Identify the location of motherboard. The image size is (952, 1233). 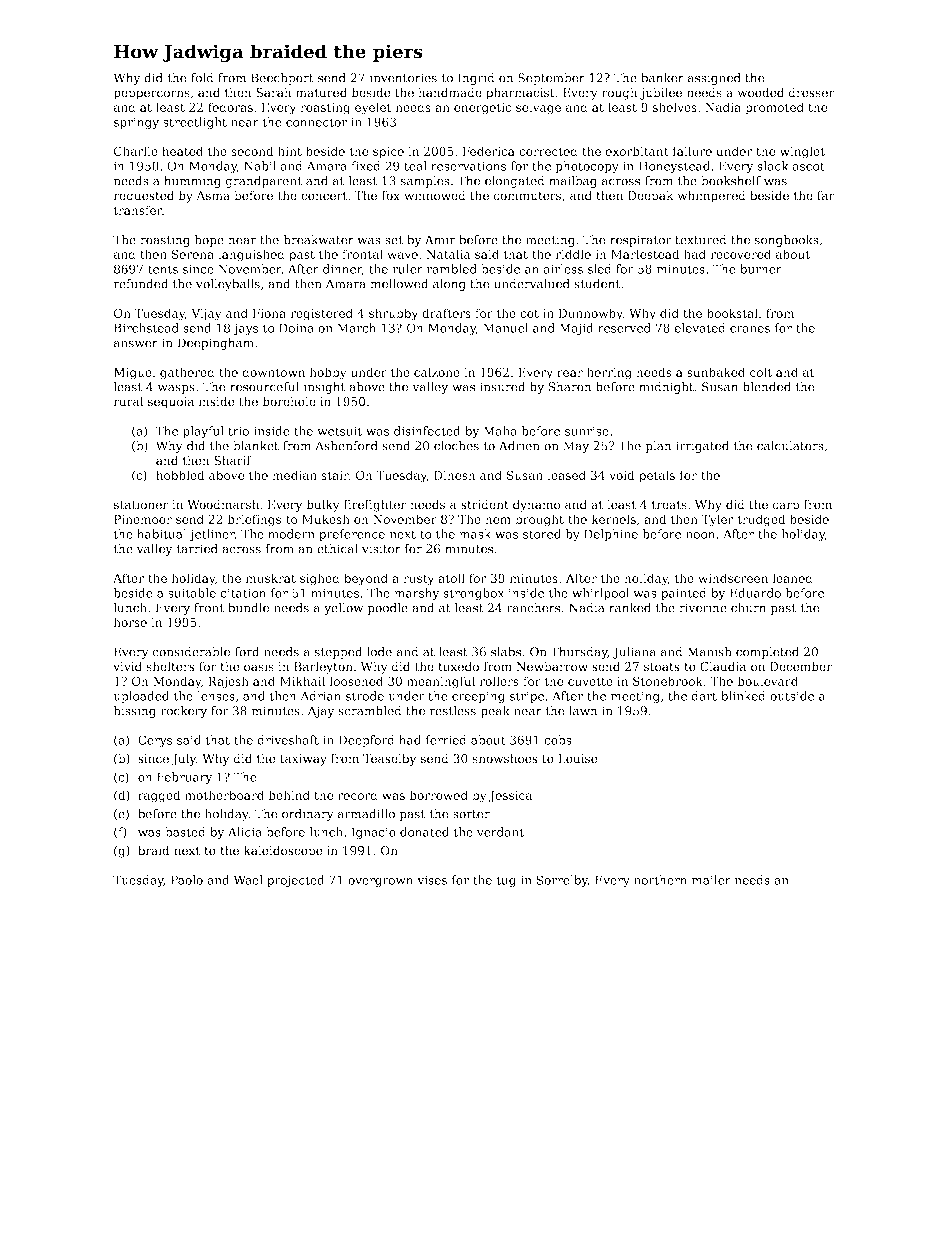
(224, 795).
